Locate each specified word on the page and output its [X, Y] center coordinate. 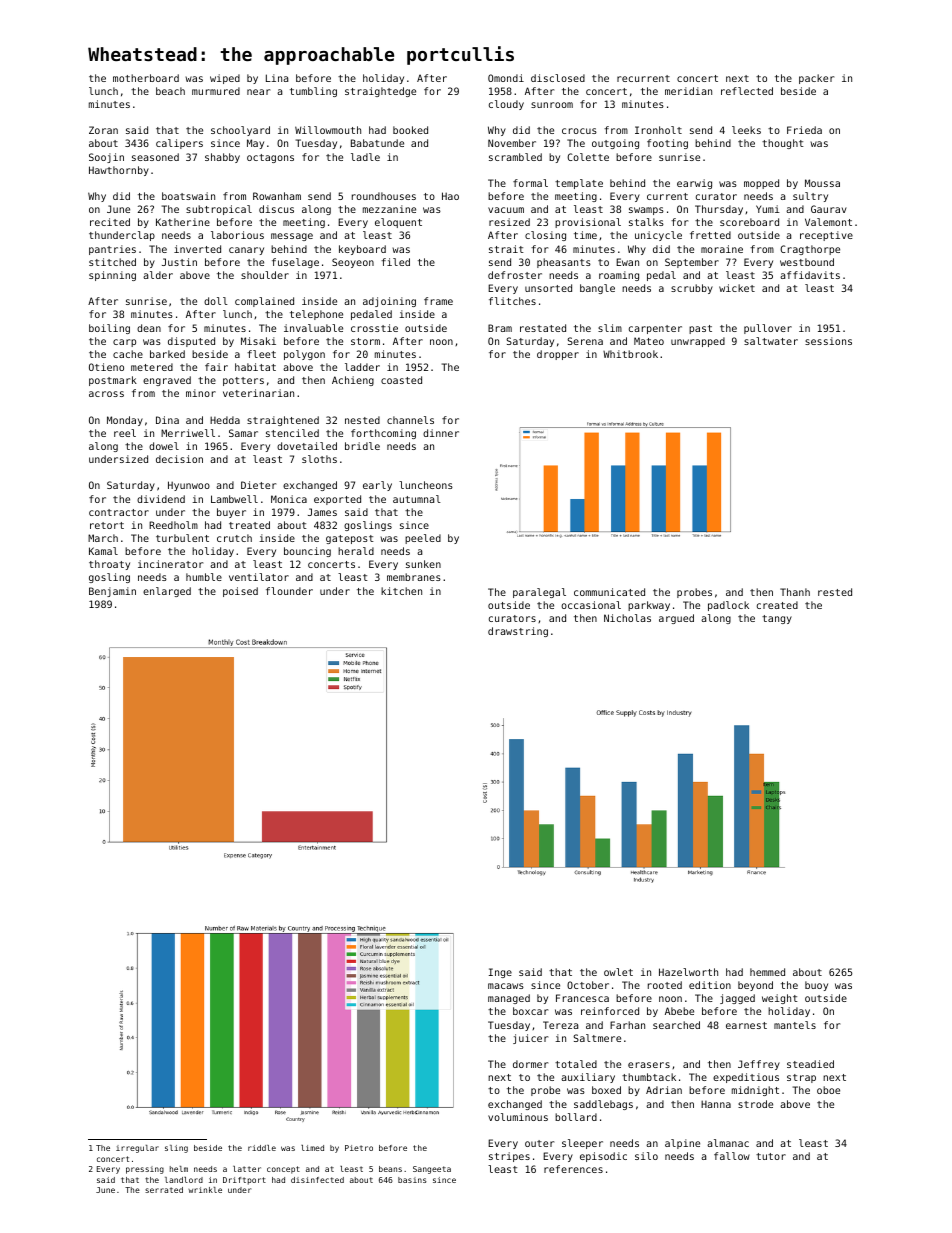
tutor [771, 1156]
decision [179, 459]
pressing [145, 1170]
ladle [365, 157]
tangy [777, 619]
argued [676, 619]
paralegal [539, 593]
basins [412, 1180]
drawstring [518, 632]
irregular [137, 1149]
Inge [500, 973]
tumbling [313, 92]
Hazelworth [688, 972]
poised [240, 592]
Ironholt [658, 130]
